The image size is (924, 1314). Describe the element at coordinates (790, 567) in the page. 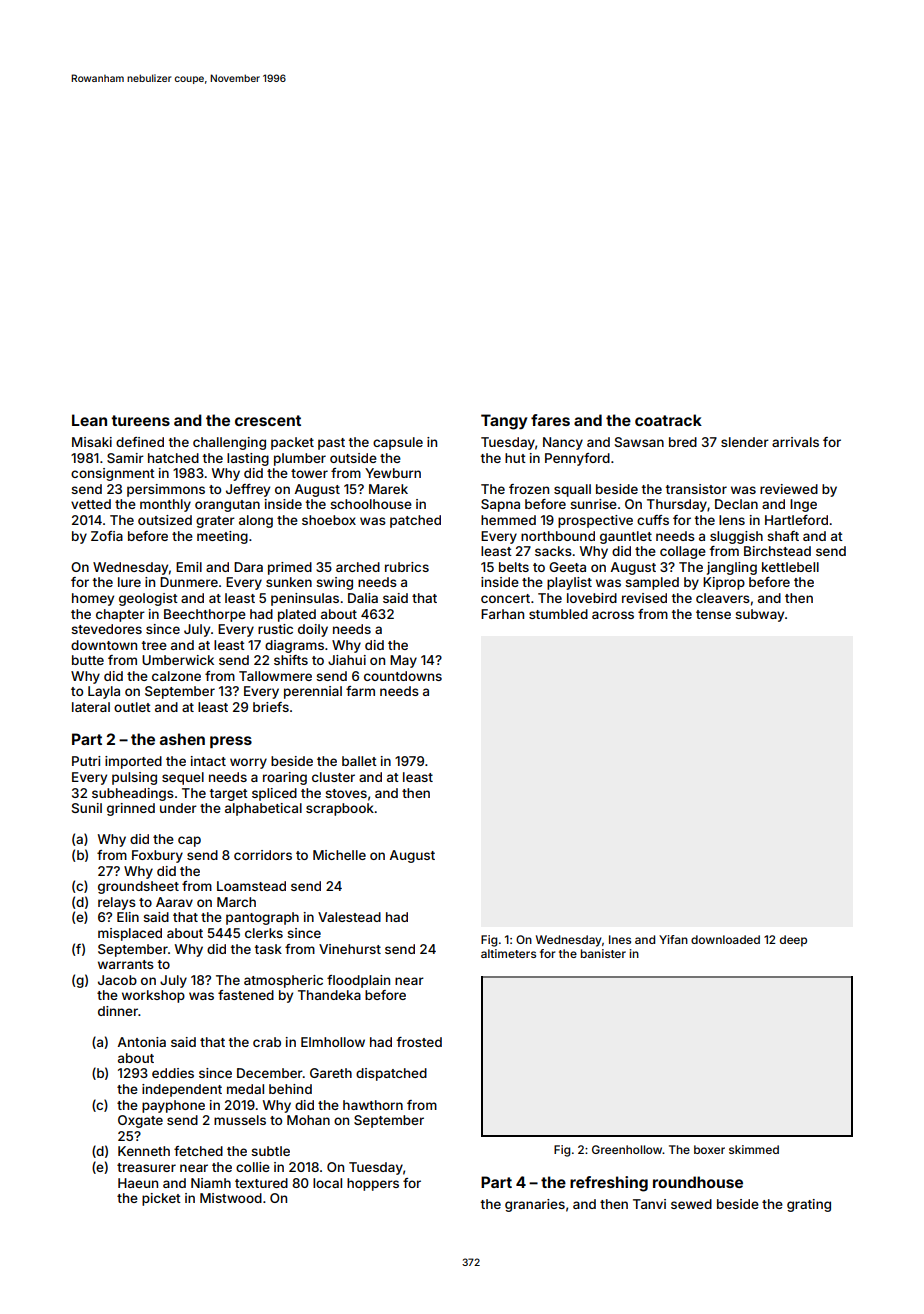

I see `kettlebell` at that location.
